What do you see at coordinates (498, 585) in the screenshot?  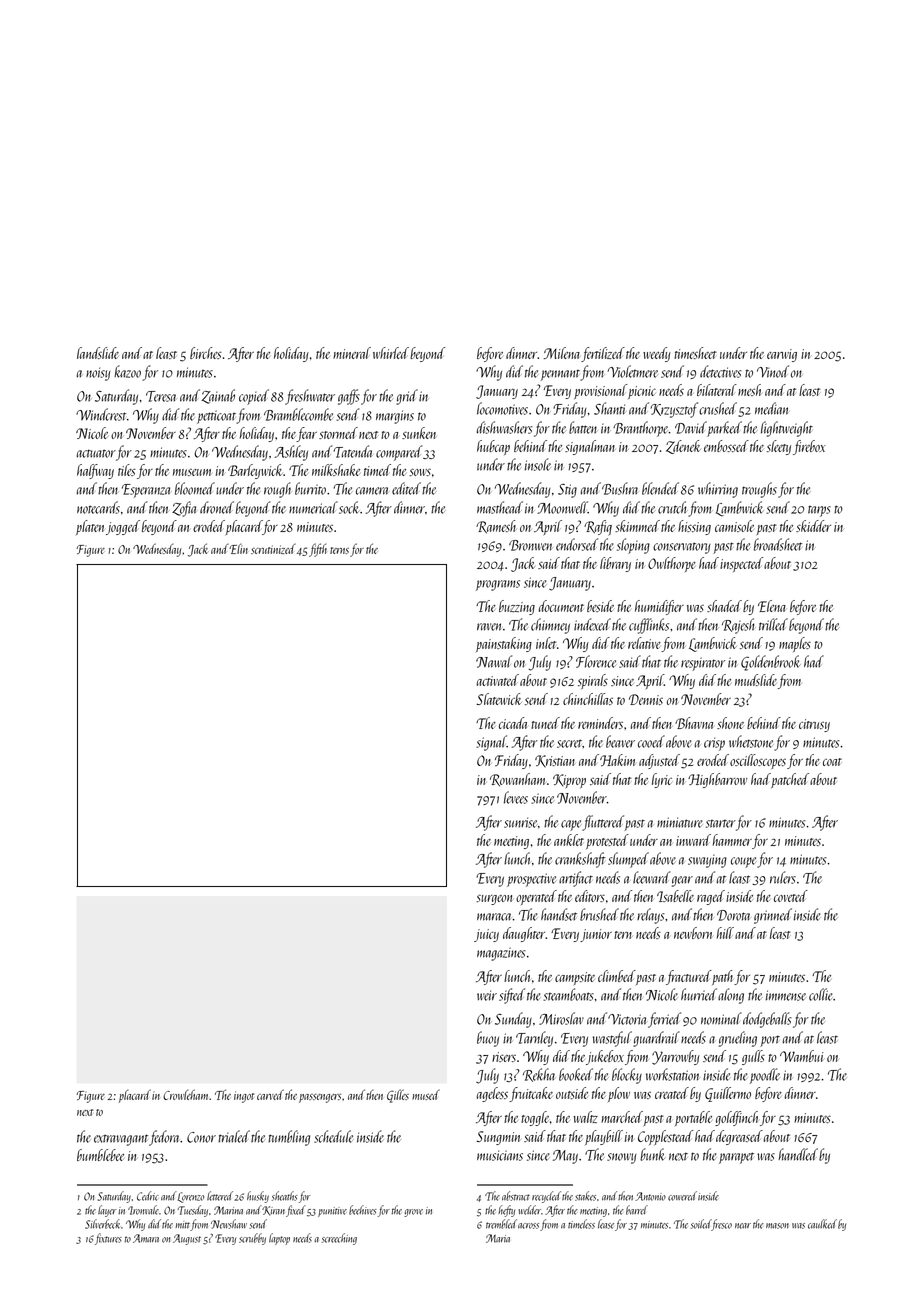 I see `programs` at bounding box center [498, 585].
